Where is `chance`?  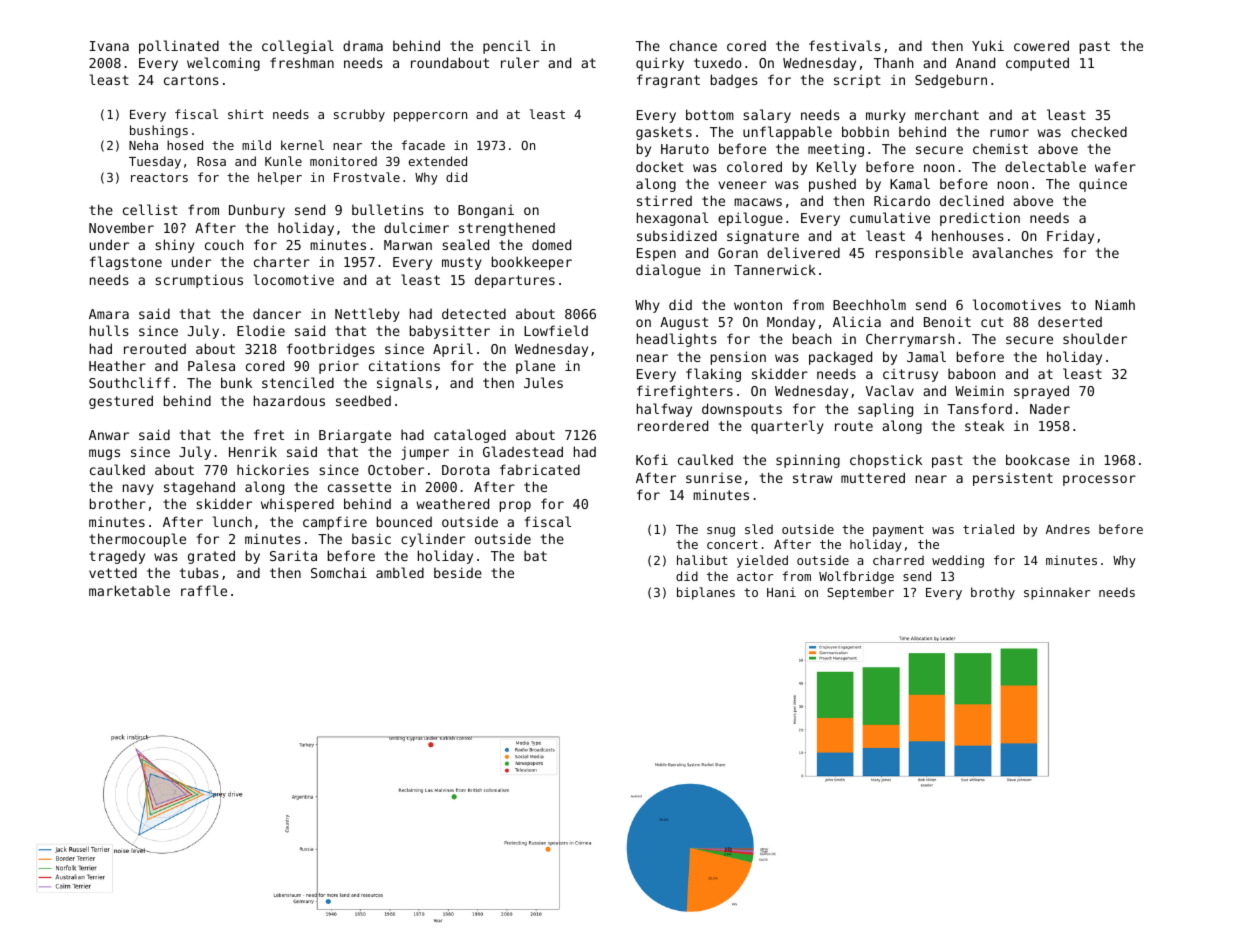 chance is located at coordinates (693, 45).
